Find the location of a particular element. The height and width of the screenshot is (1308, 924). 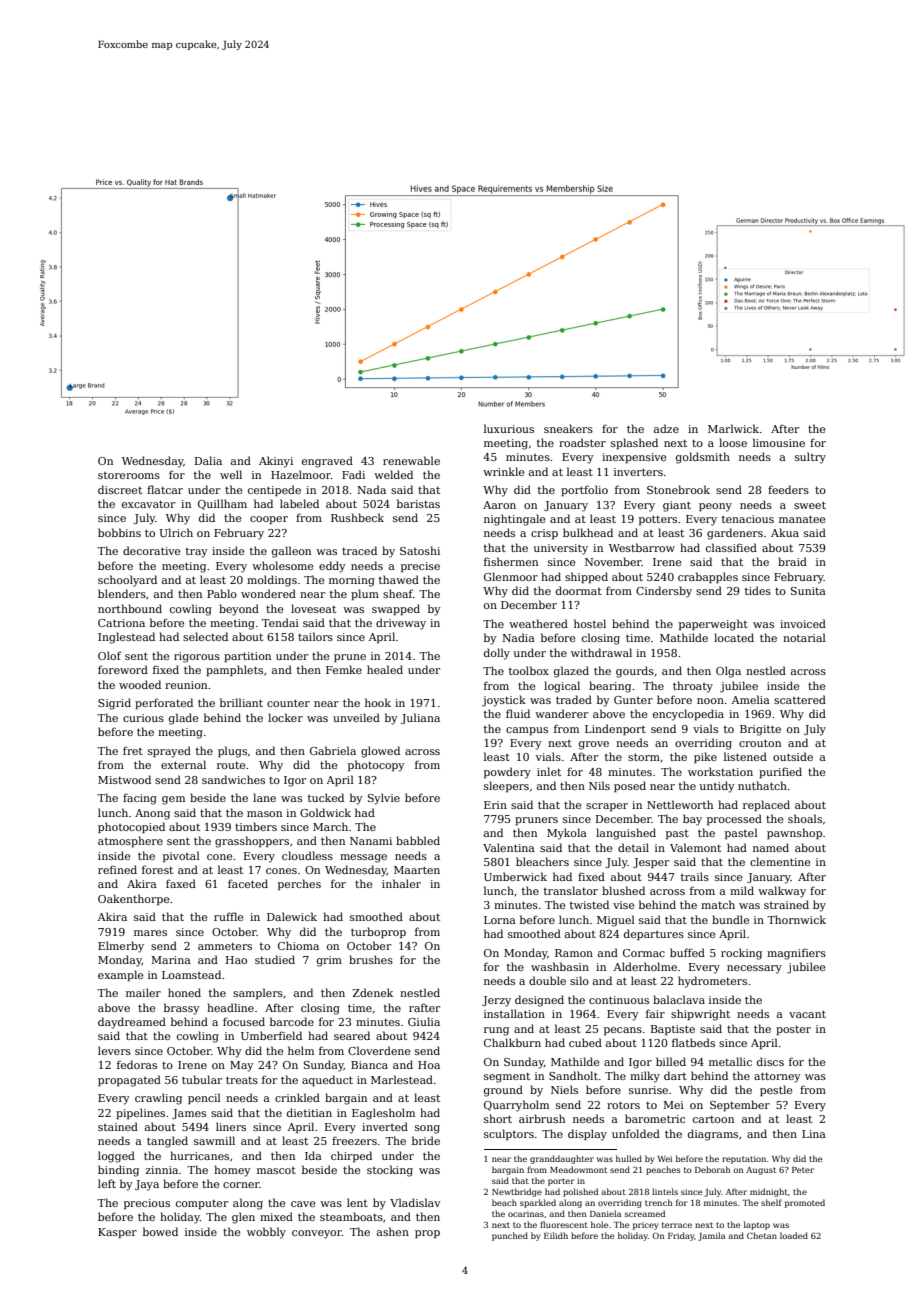

bowed is located at coordinates (160, 1231).
